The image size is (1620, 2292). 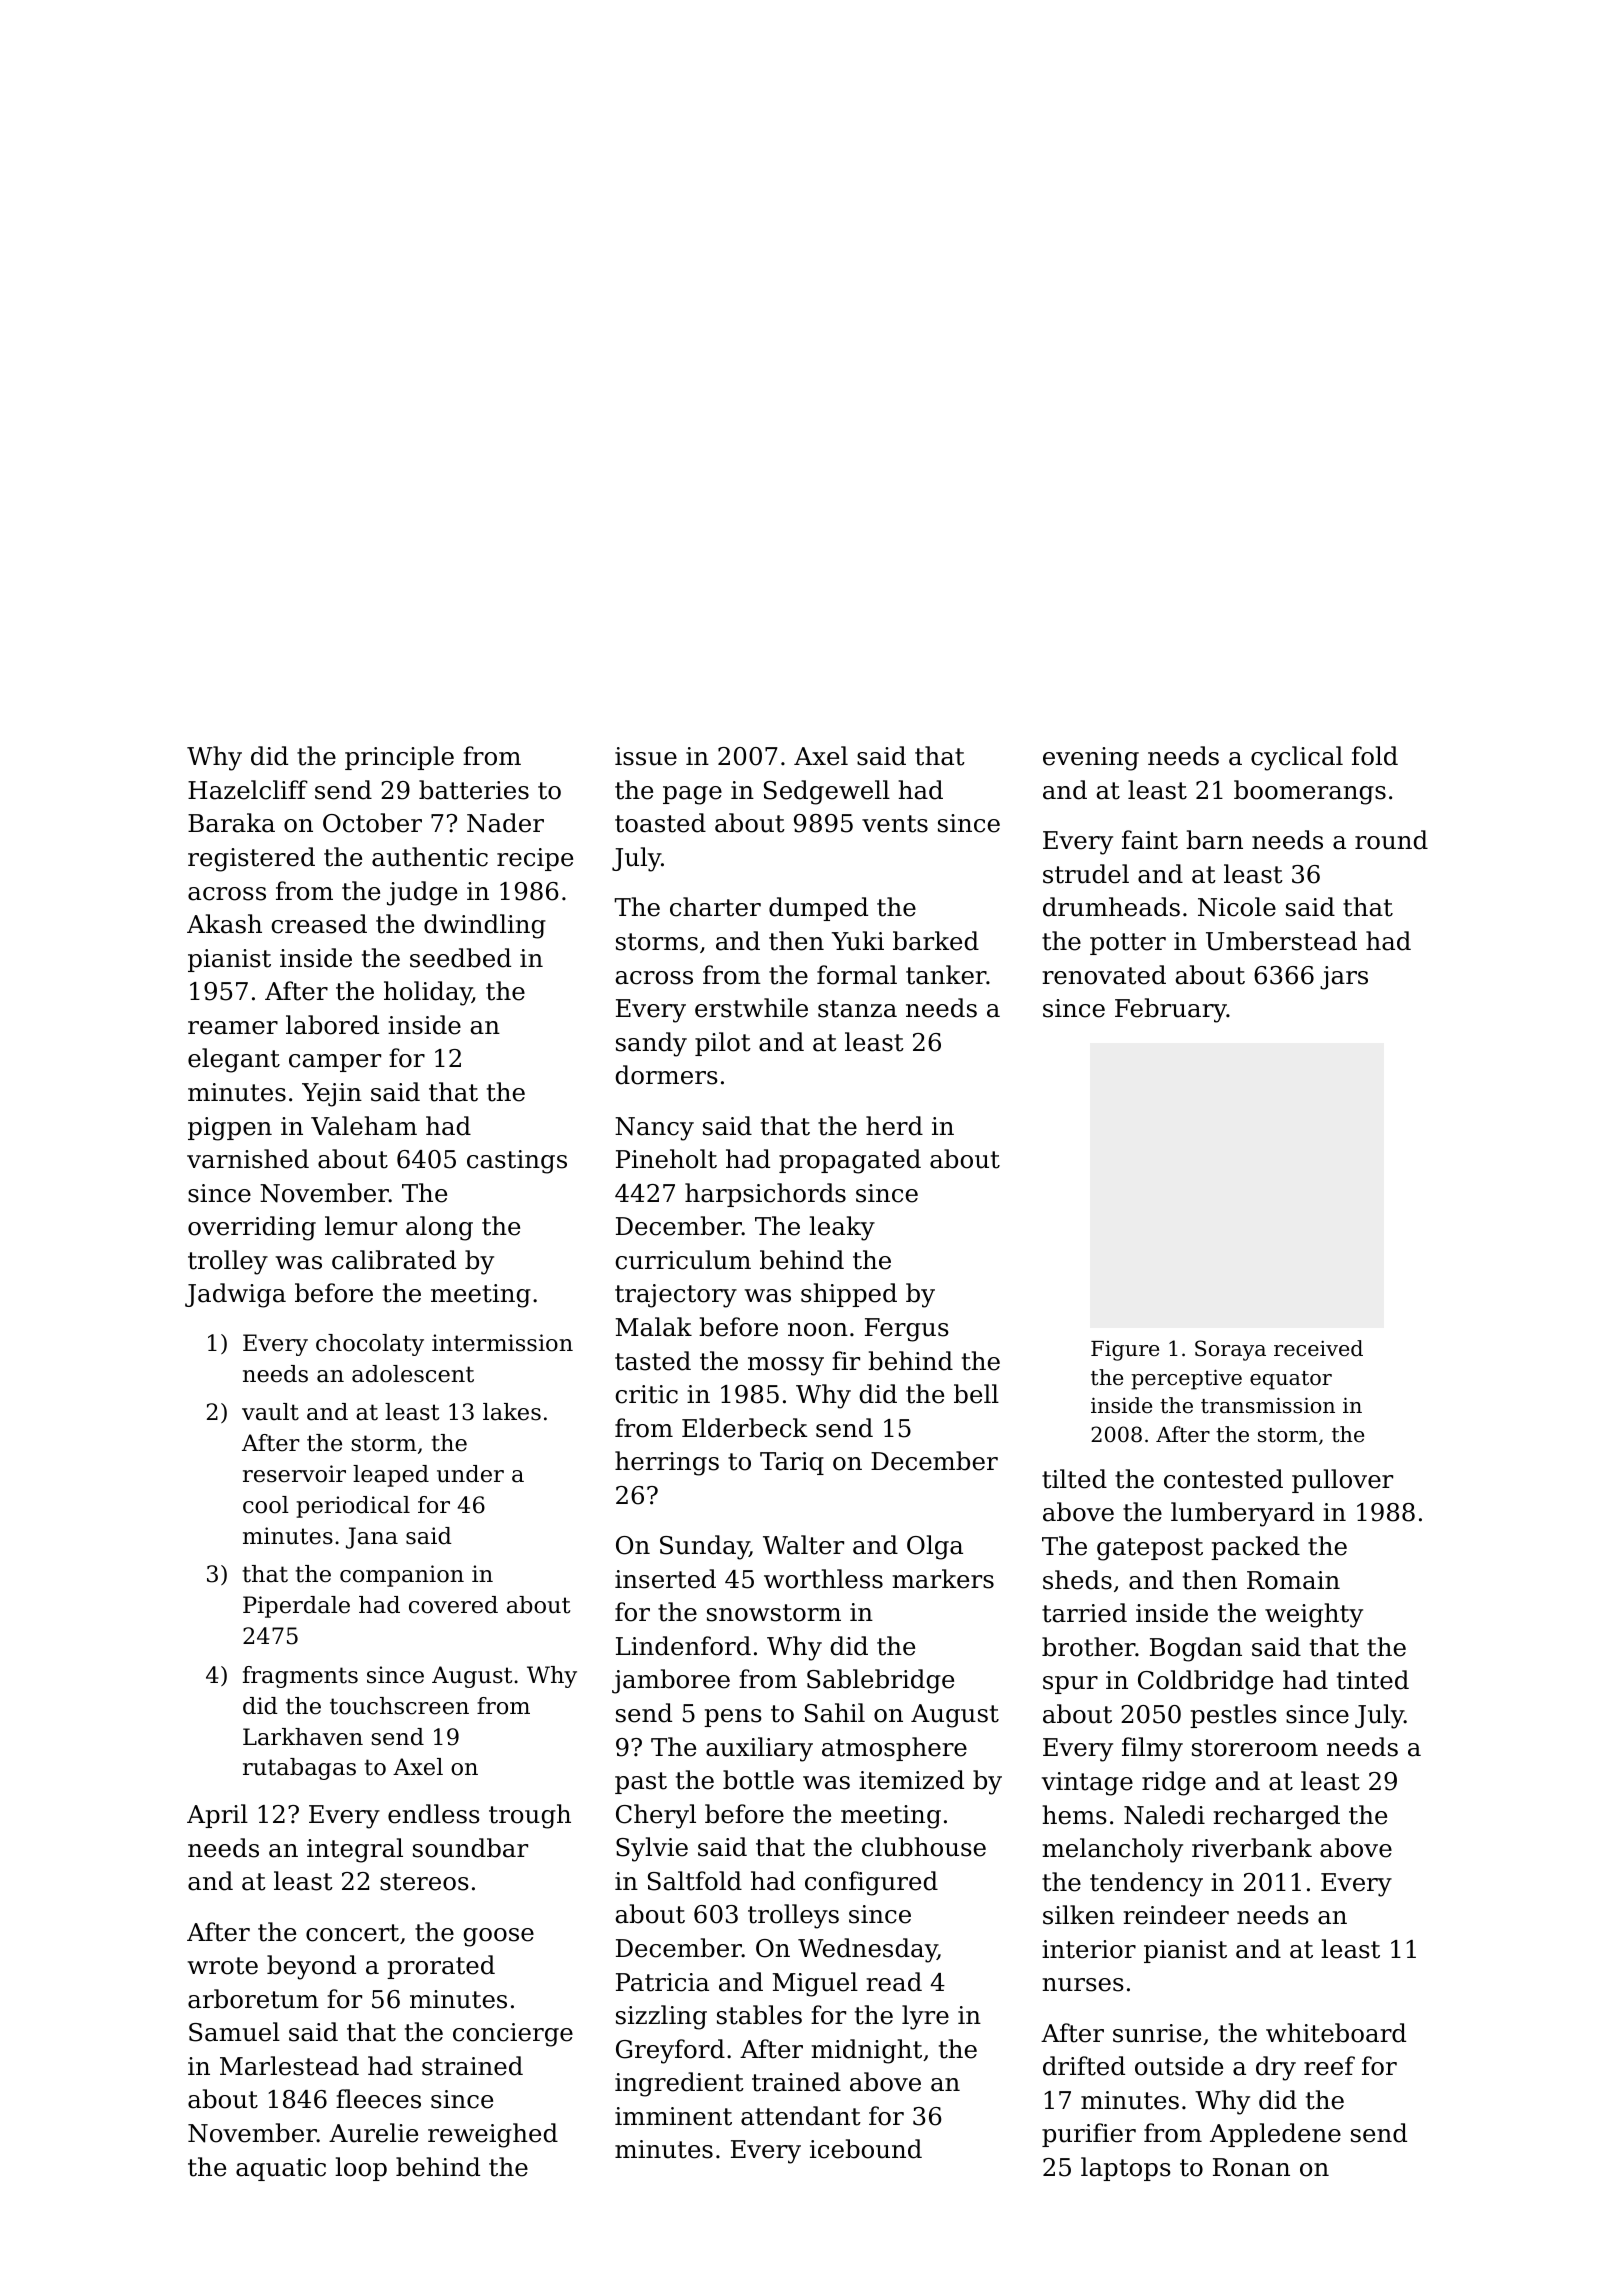 What do you see at coordinates (1344, 978) in the image?
I see `jars` at bounding box center [1344, 978].
